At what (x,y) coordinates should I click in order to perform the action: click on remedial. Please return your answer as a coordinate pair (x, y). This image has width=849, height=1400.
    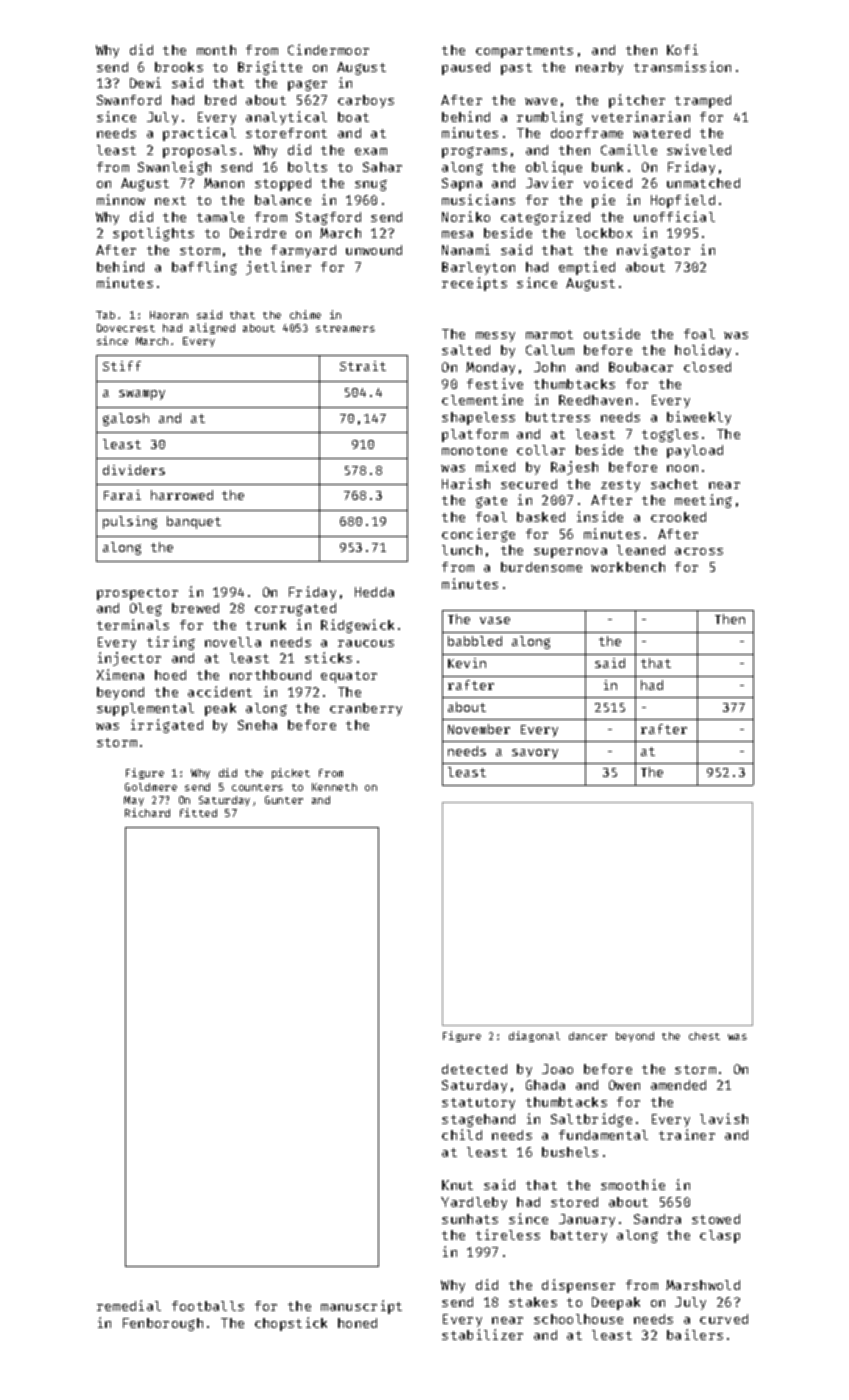
    Looking at the image, I should click on (129, 1305).
